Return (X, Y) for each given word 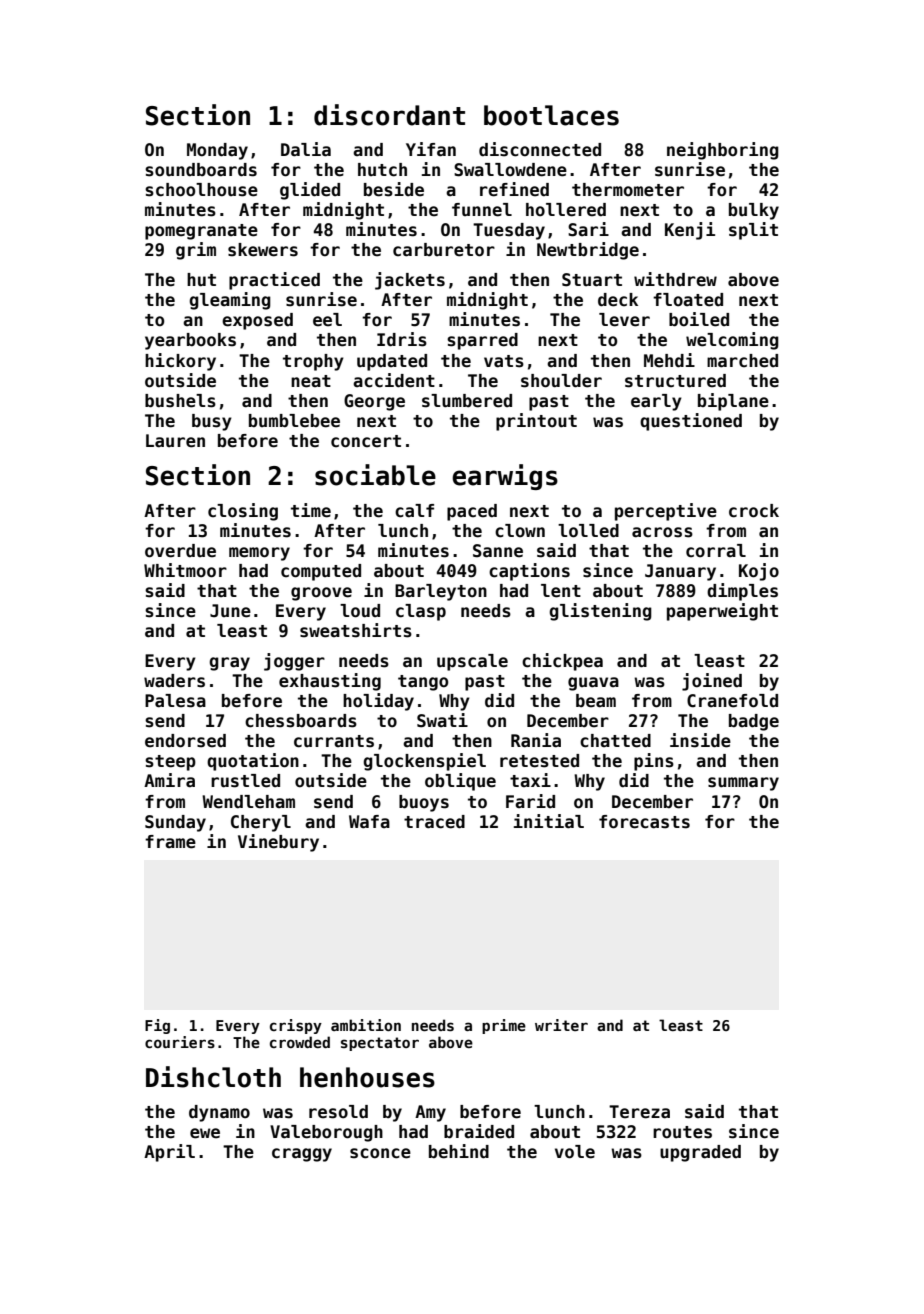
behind (459, 1151)
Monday (217, 151)
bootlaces (551, 115)
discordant (389, 115)
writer (561, 1025)
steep (170, 763)
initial (549, 821)
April (169, 1153)
